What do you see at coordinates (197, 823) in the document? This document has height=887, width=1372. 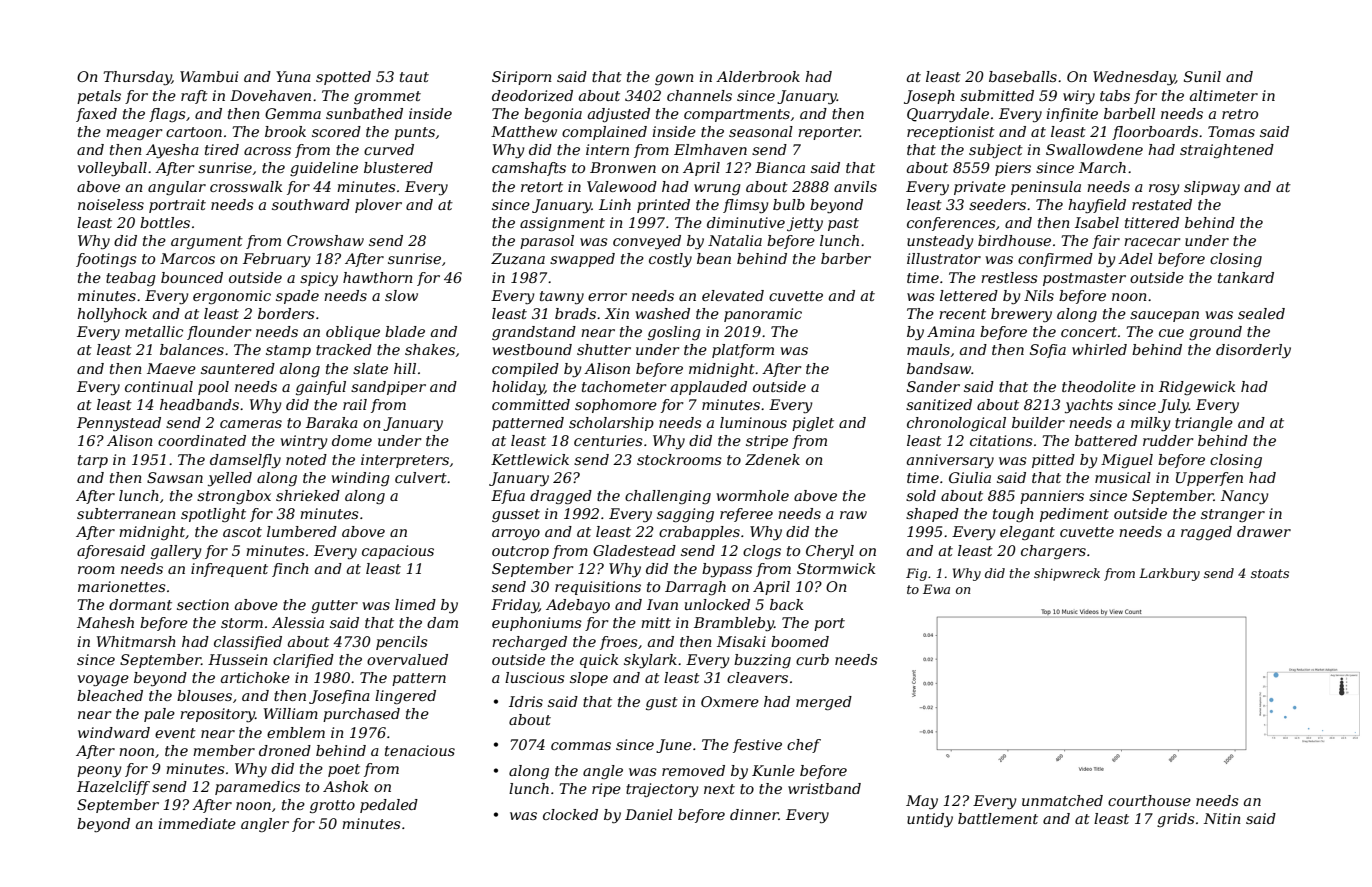 I see `immediate` at bounding box center [197, 823].
